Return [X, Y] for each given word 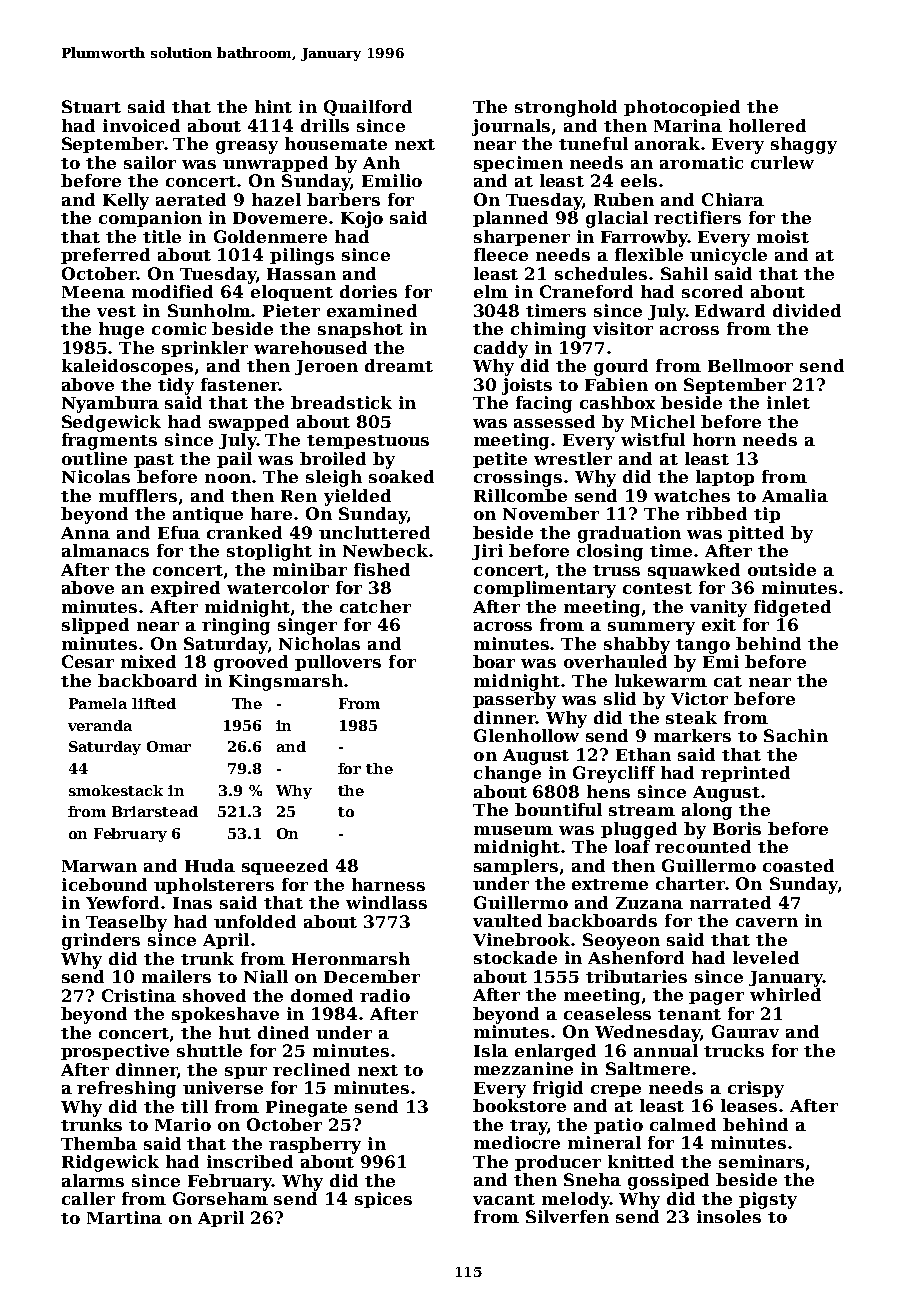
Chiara [733, 199]
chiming [548, 330]
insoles [729, 1216]
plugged [639, 830]
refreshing [126, 1089]
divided [807, 310]
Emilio [392, 180]
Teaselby [126, 923]
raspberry [315, 1145]
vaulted [507, 920]
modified [172, 291]
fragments [109, 441]
